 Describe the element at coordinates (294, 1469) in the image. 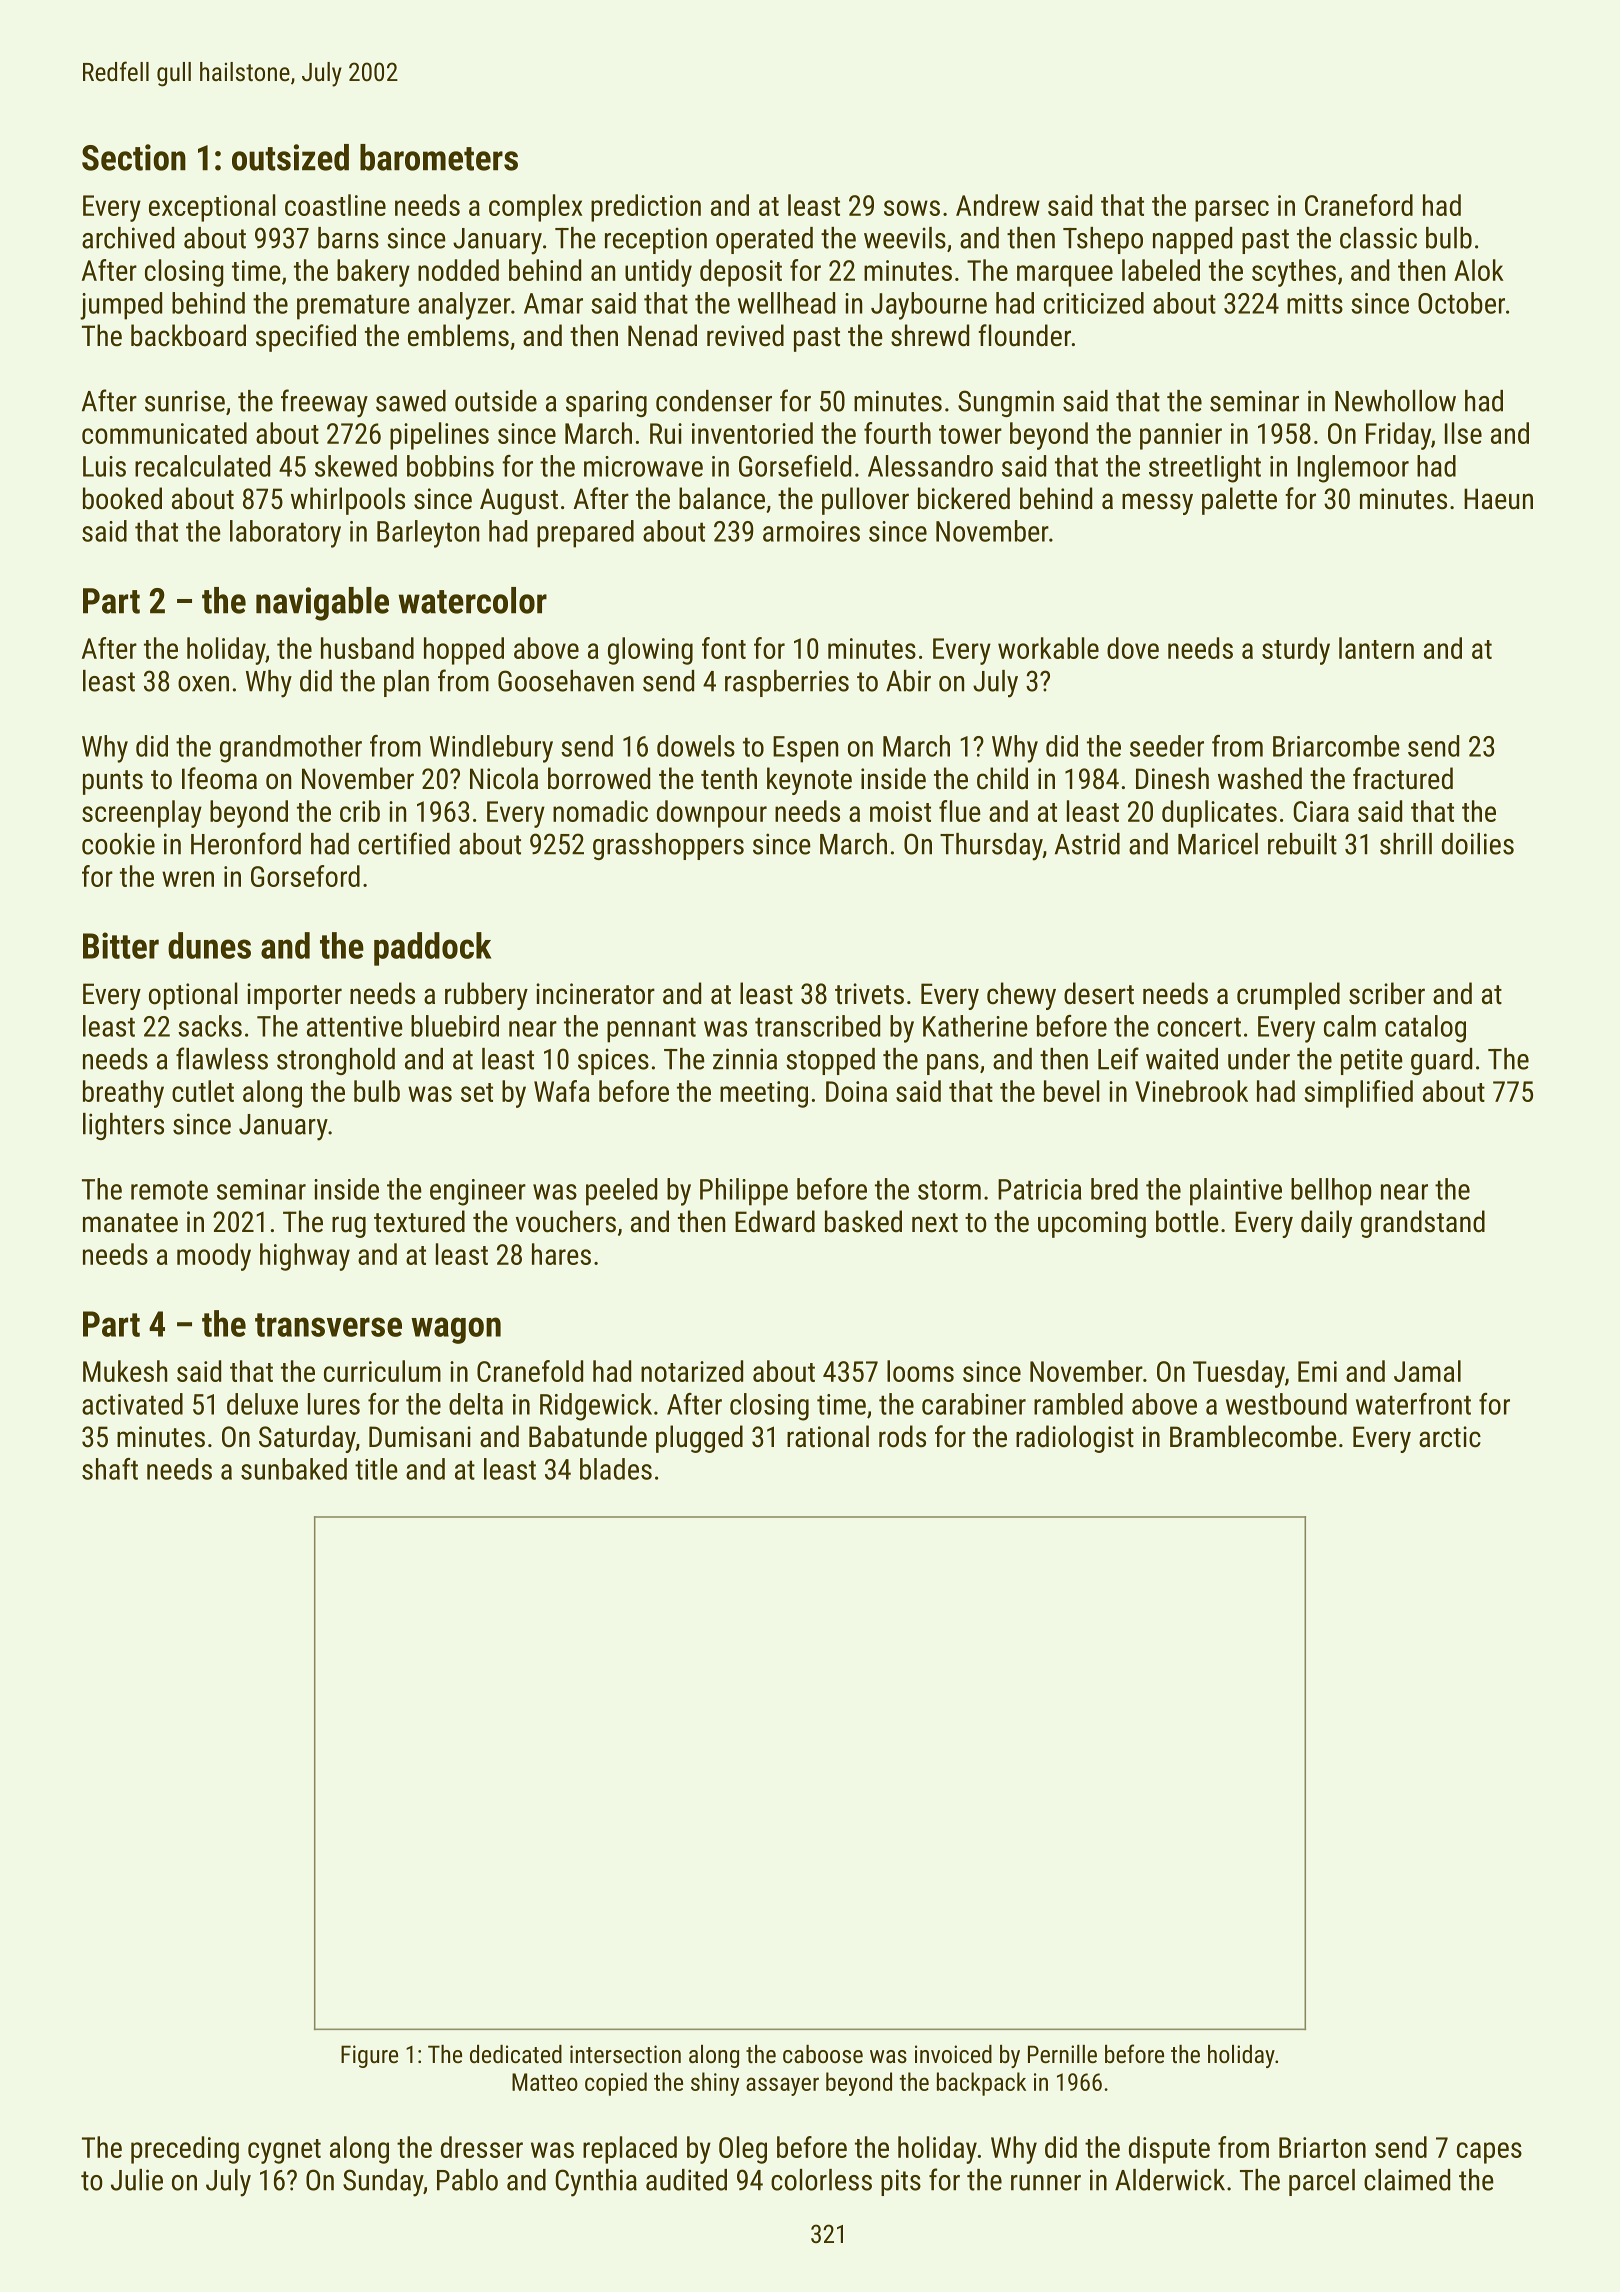

I see `sunbaked` at that location.
